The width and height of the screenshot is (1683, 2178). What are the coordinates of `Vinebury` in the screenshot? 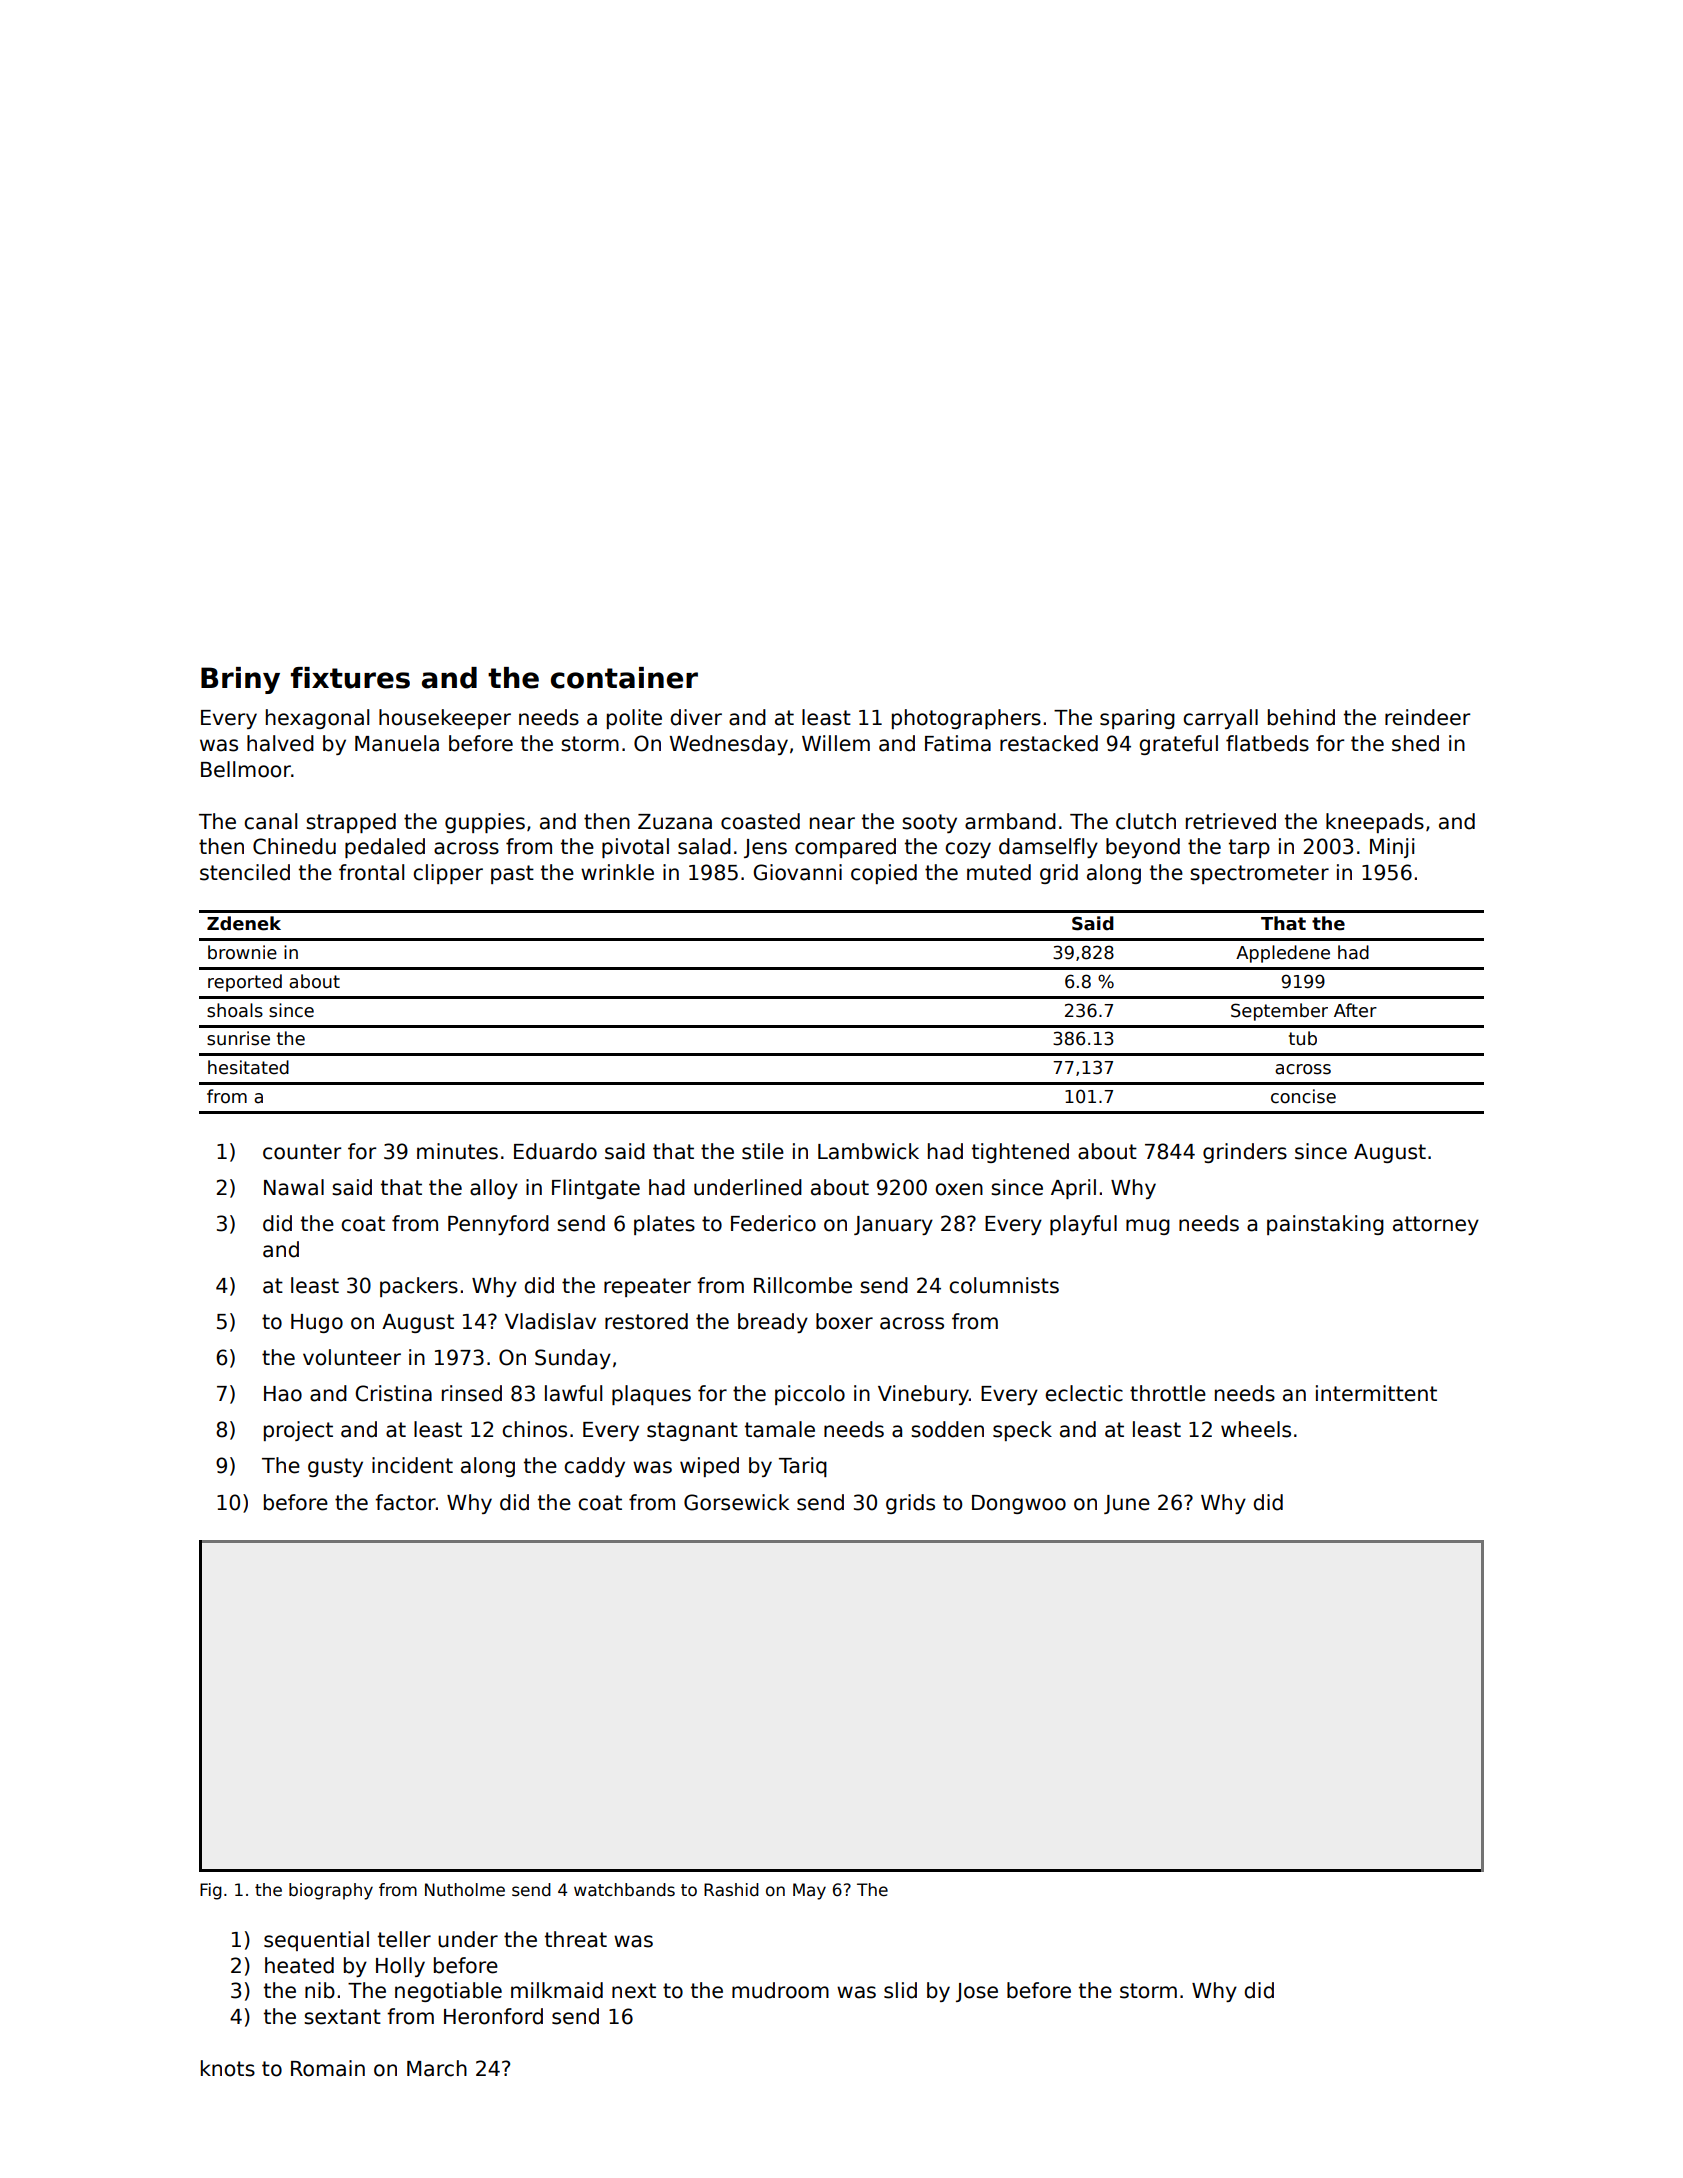 It's located at (923, 1395).
